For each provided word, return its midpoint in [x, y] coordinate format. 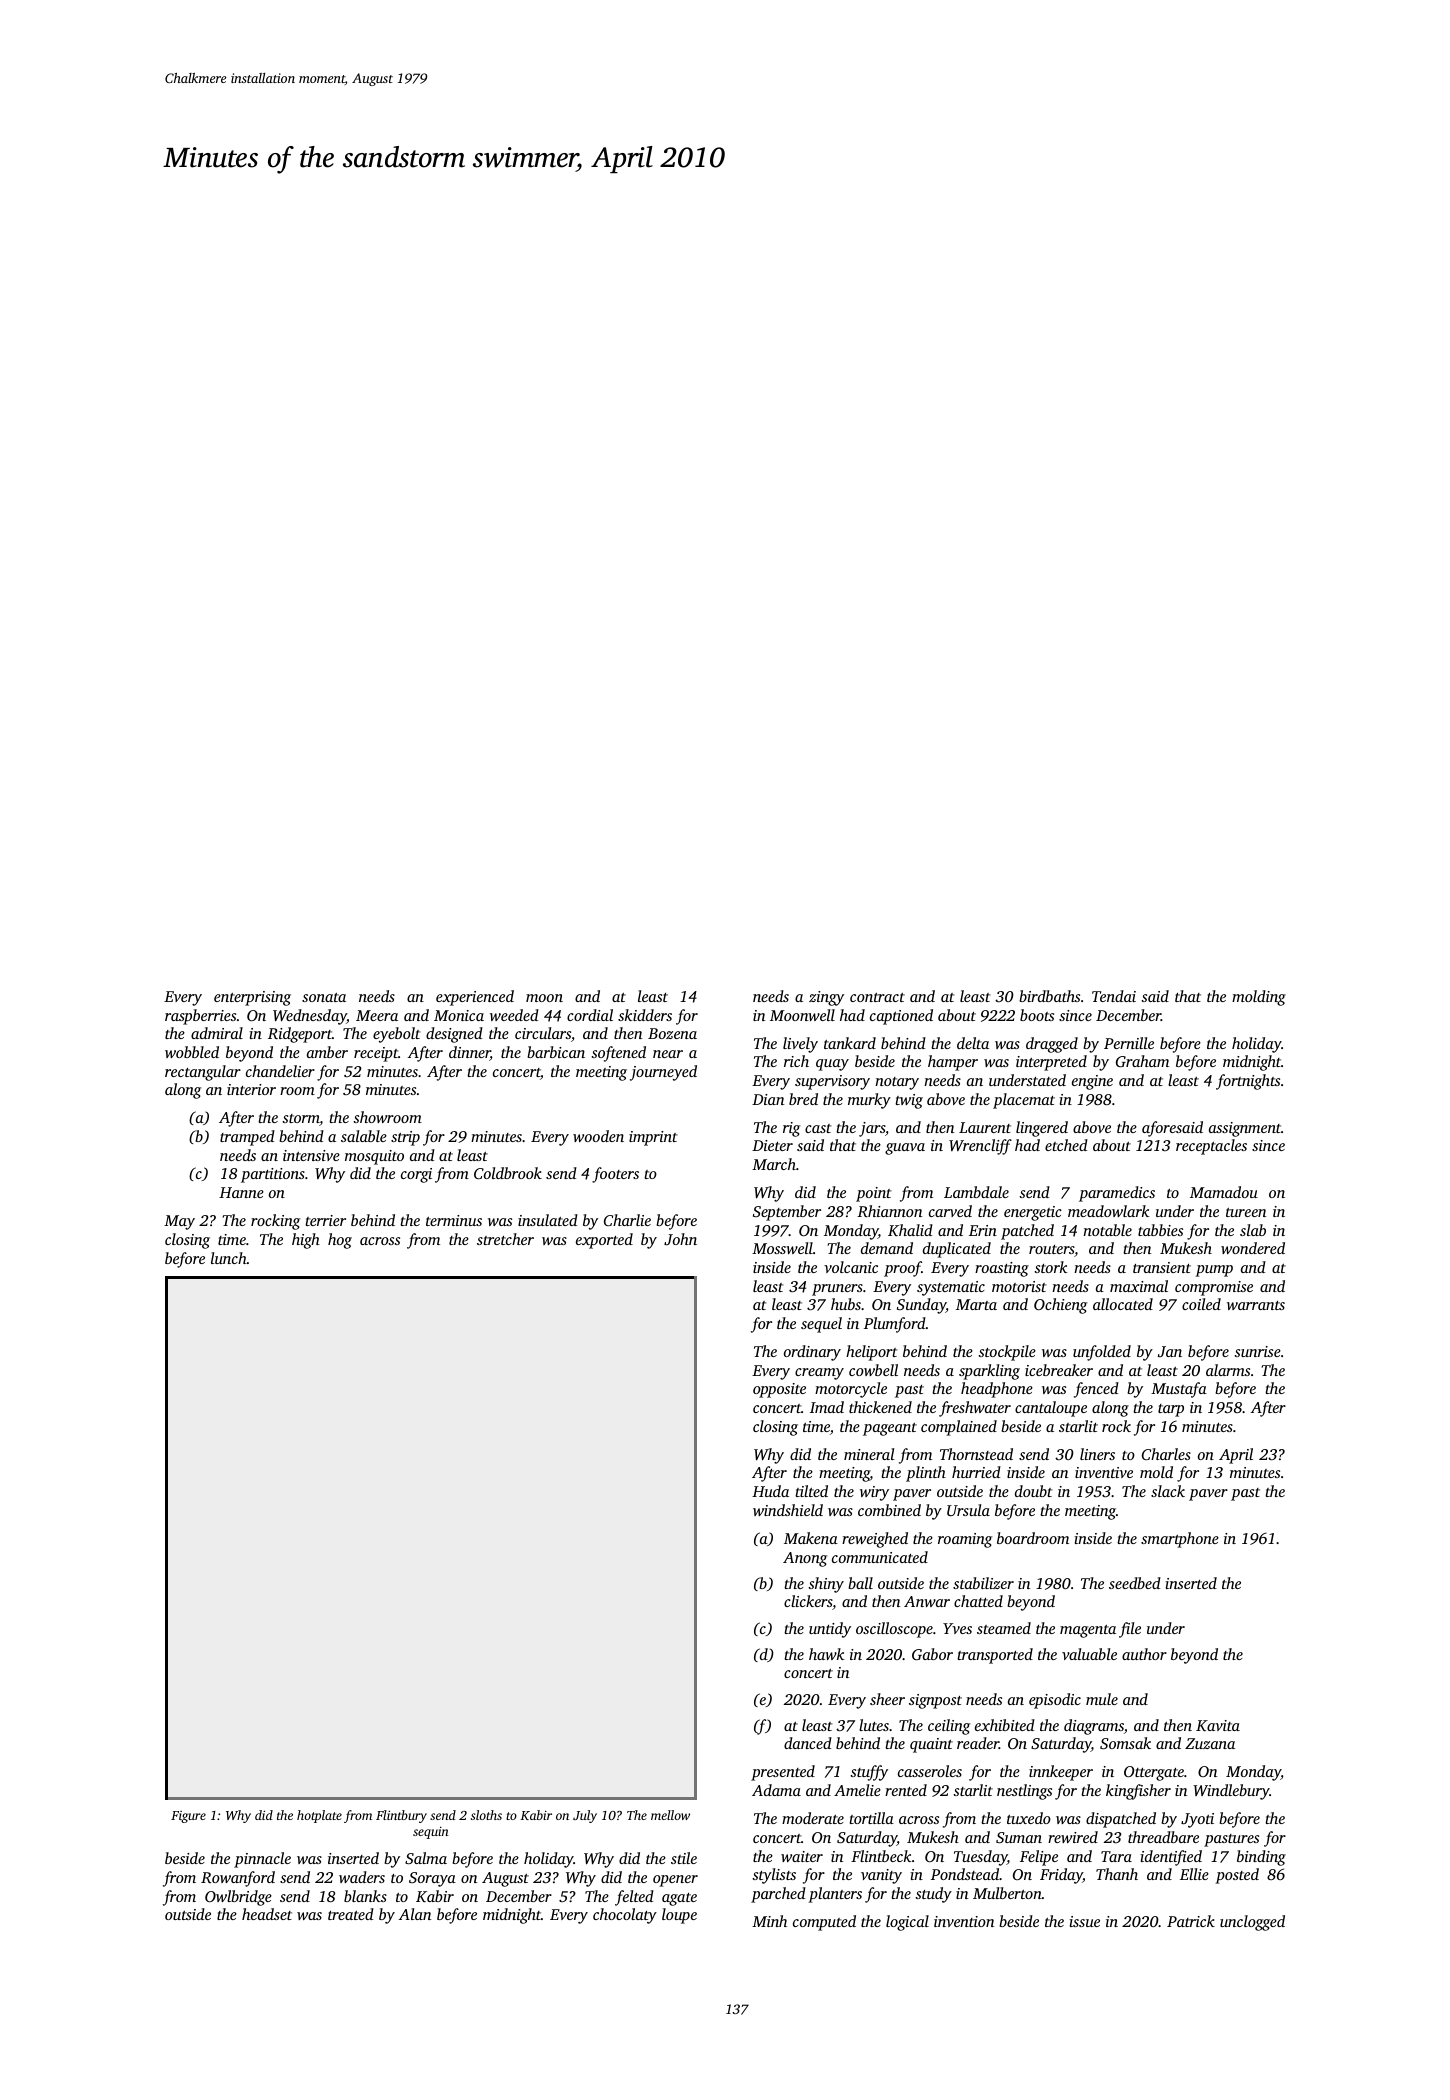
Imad [827, 1407]
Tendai [1114, 996]
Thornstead [976, 1454]
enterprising [252, 998]
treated [351, 1914]
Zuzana [1210, 1743]
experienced [475, 998]
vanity [881, 1876]
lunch [229, 1258]
